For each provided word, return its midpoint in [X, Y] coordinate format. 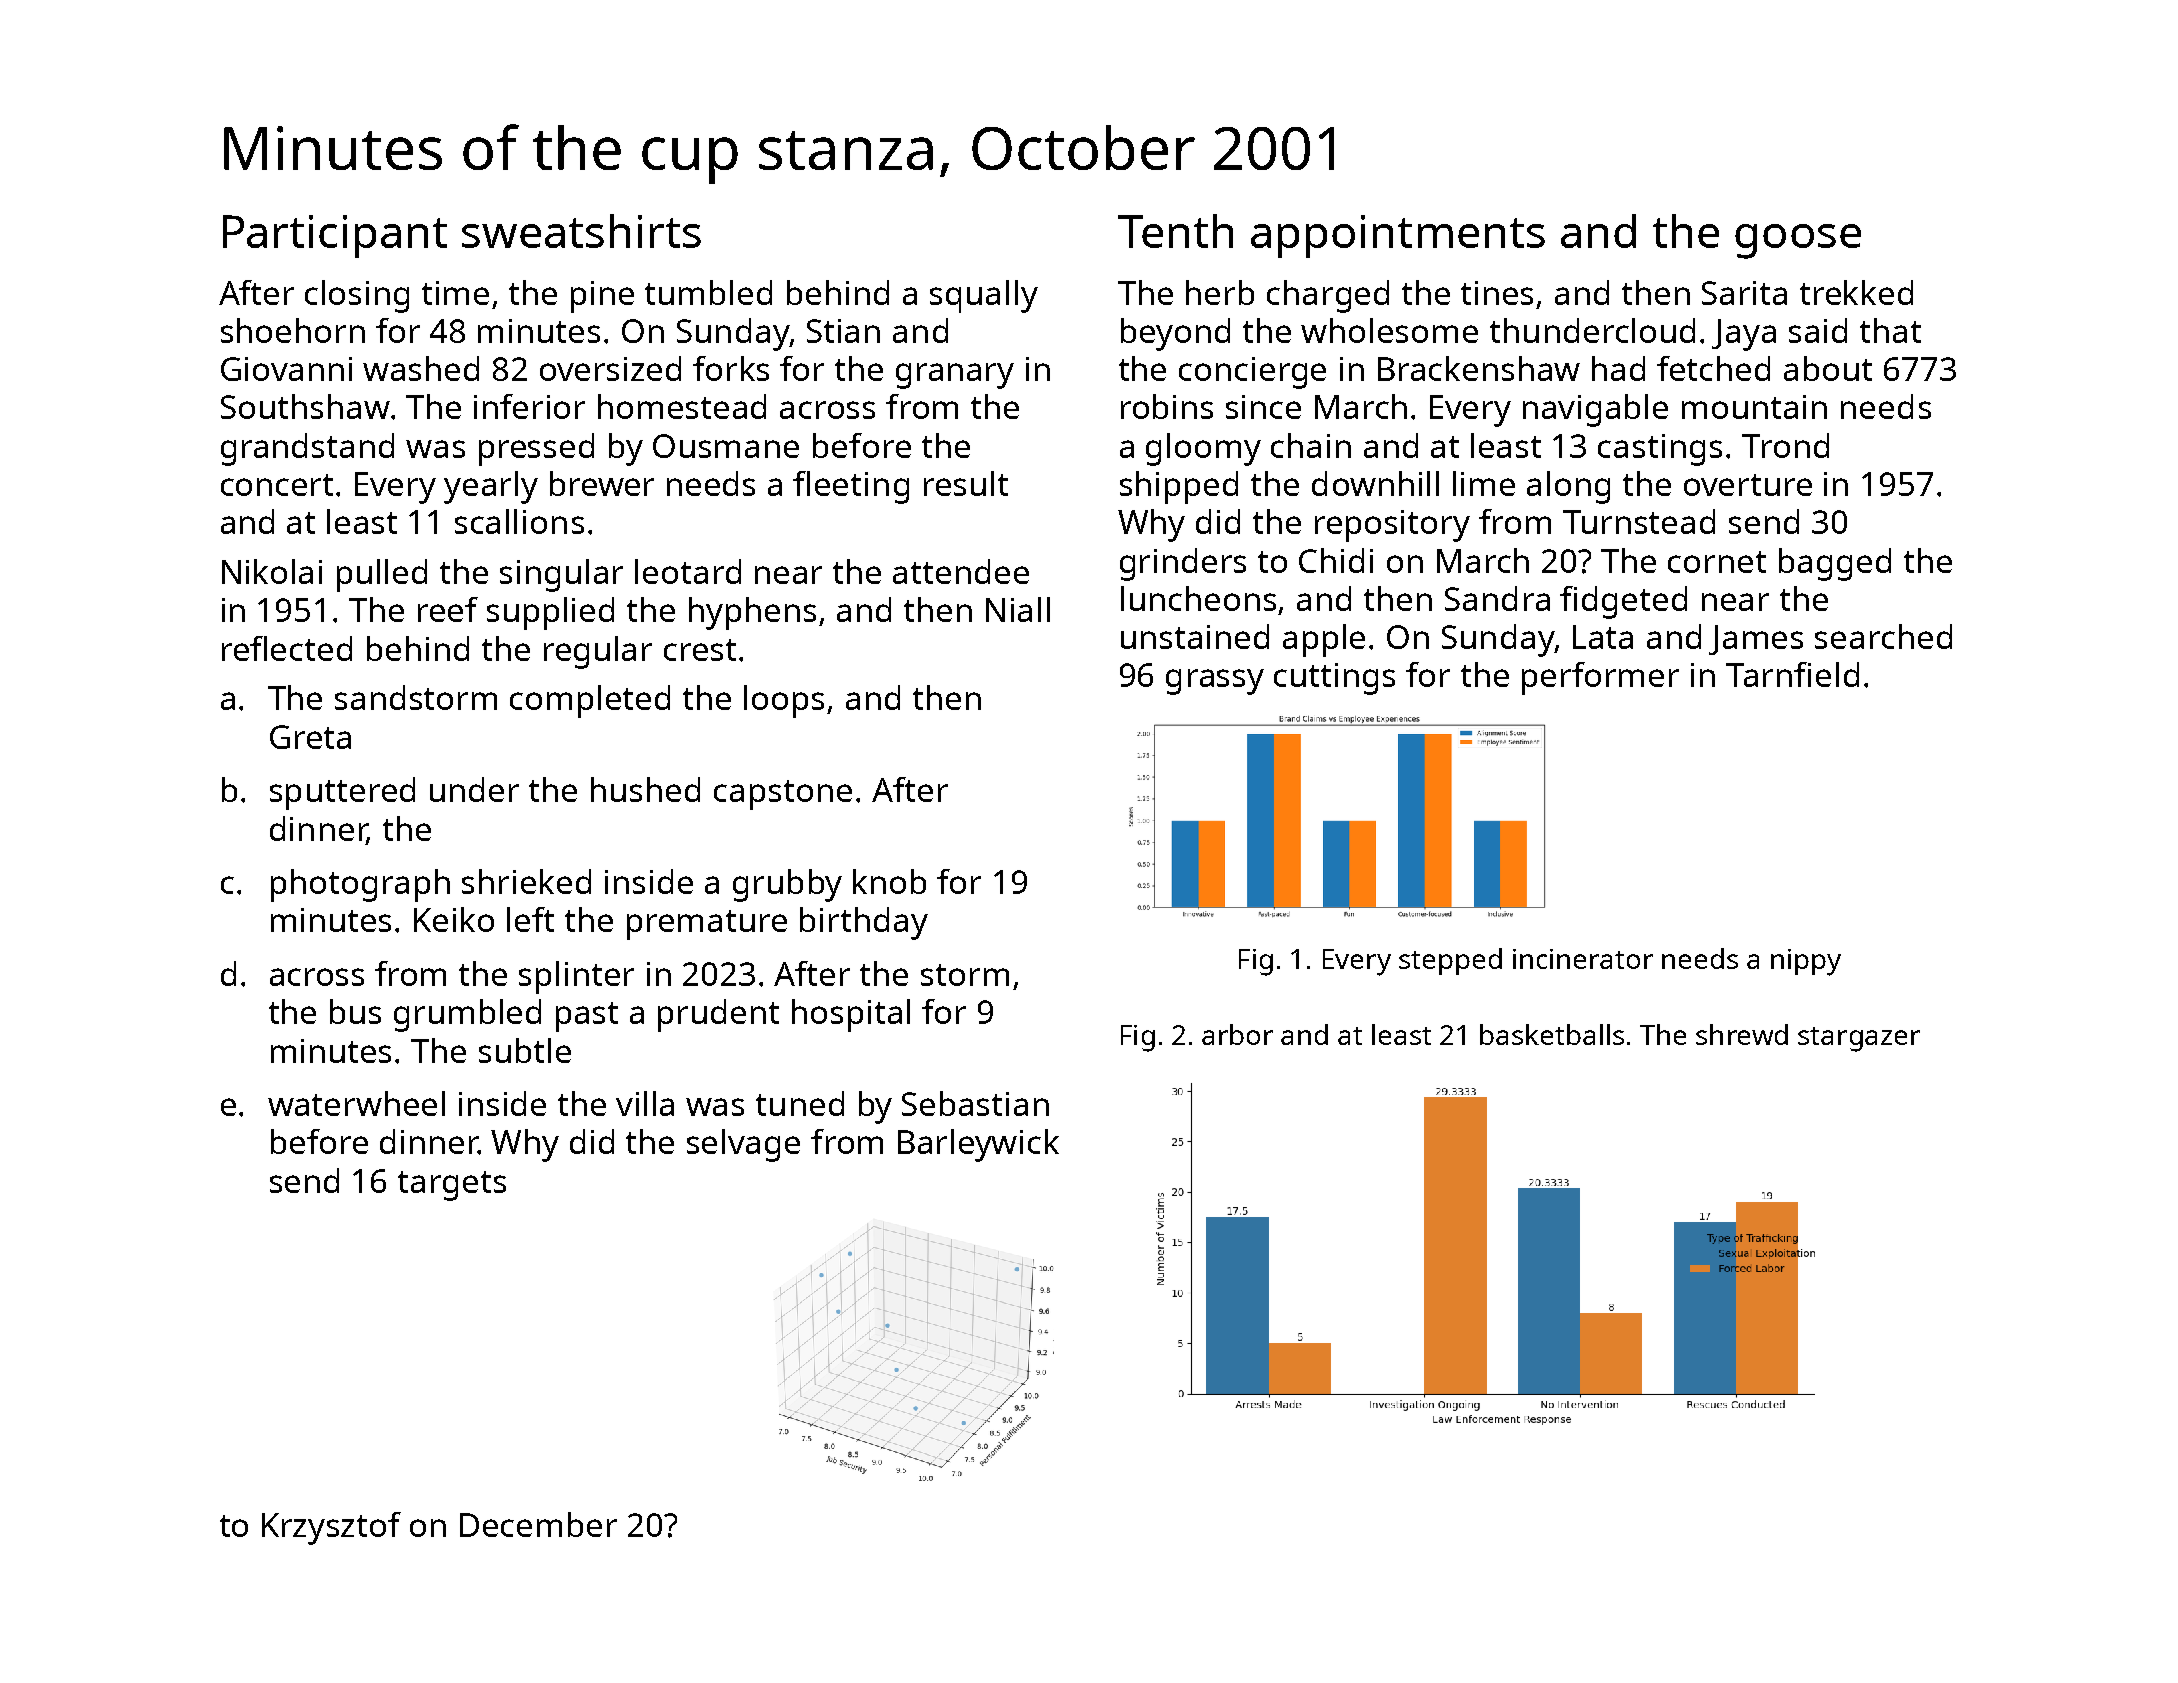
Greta [310, 737]
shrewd [1742, 1034]
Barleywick [978, 1145]
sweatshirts [581, 231]
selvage [743, 1145]
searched [1883, 636]
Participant [335, 236]
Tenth [1175, 231]
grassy [1215, 682]
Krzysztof [331, 1528]
